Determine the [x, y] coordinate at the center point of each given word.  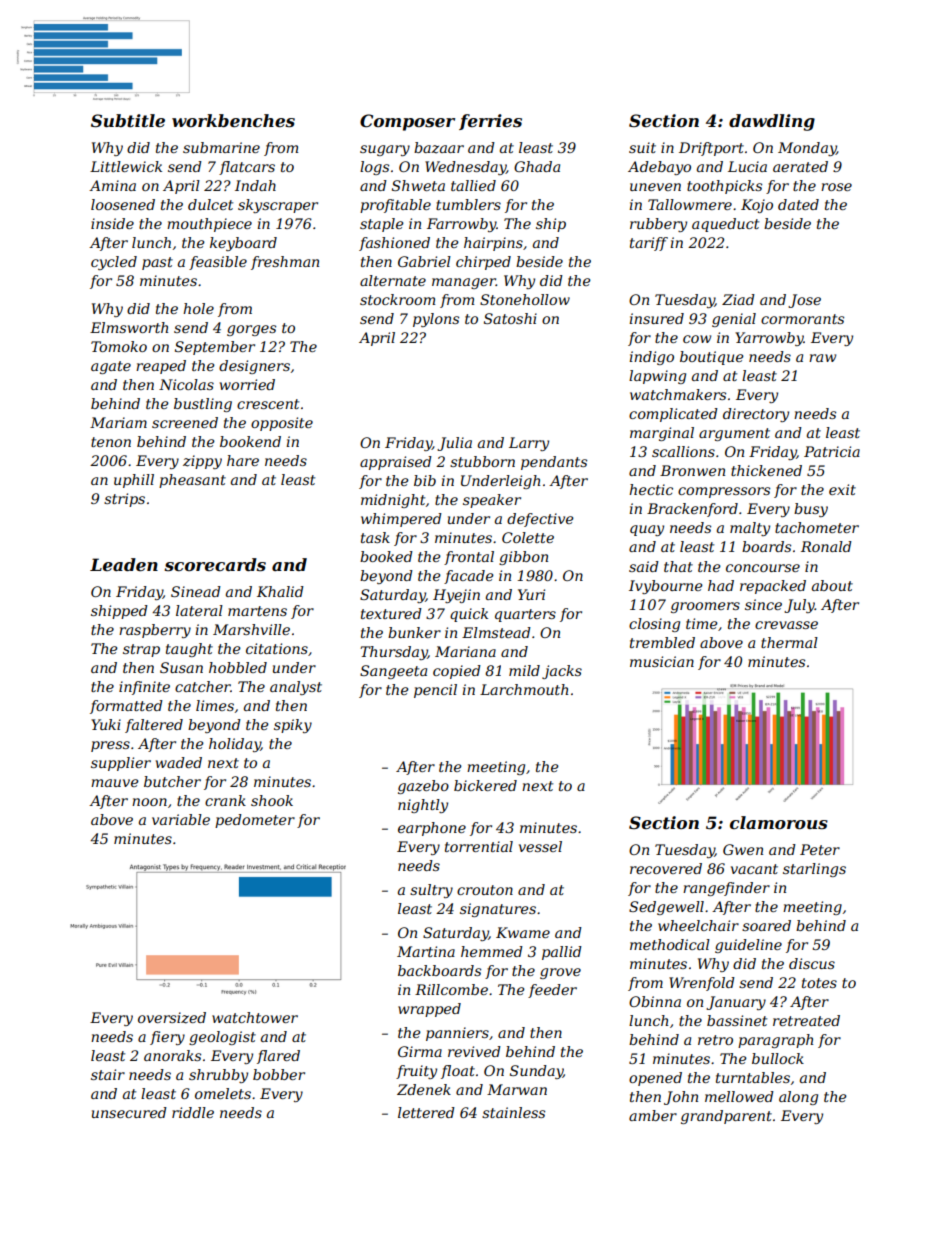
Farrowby [461, 225]
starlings [814, 870]
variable [181, 819]
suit [642, 147]
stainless [513, 1112]
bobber [279, 1074]
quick [469, 615]
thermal [789, 642]
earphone [432, 829]
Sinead [196, 591]
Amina [112, 185]
